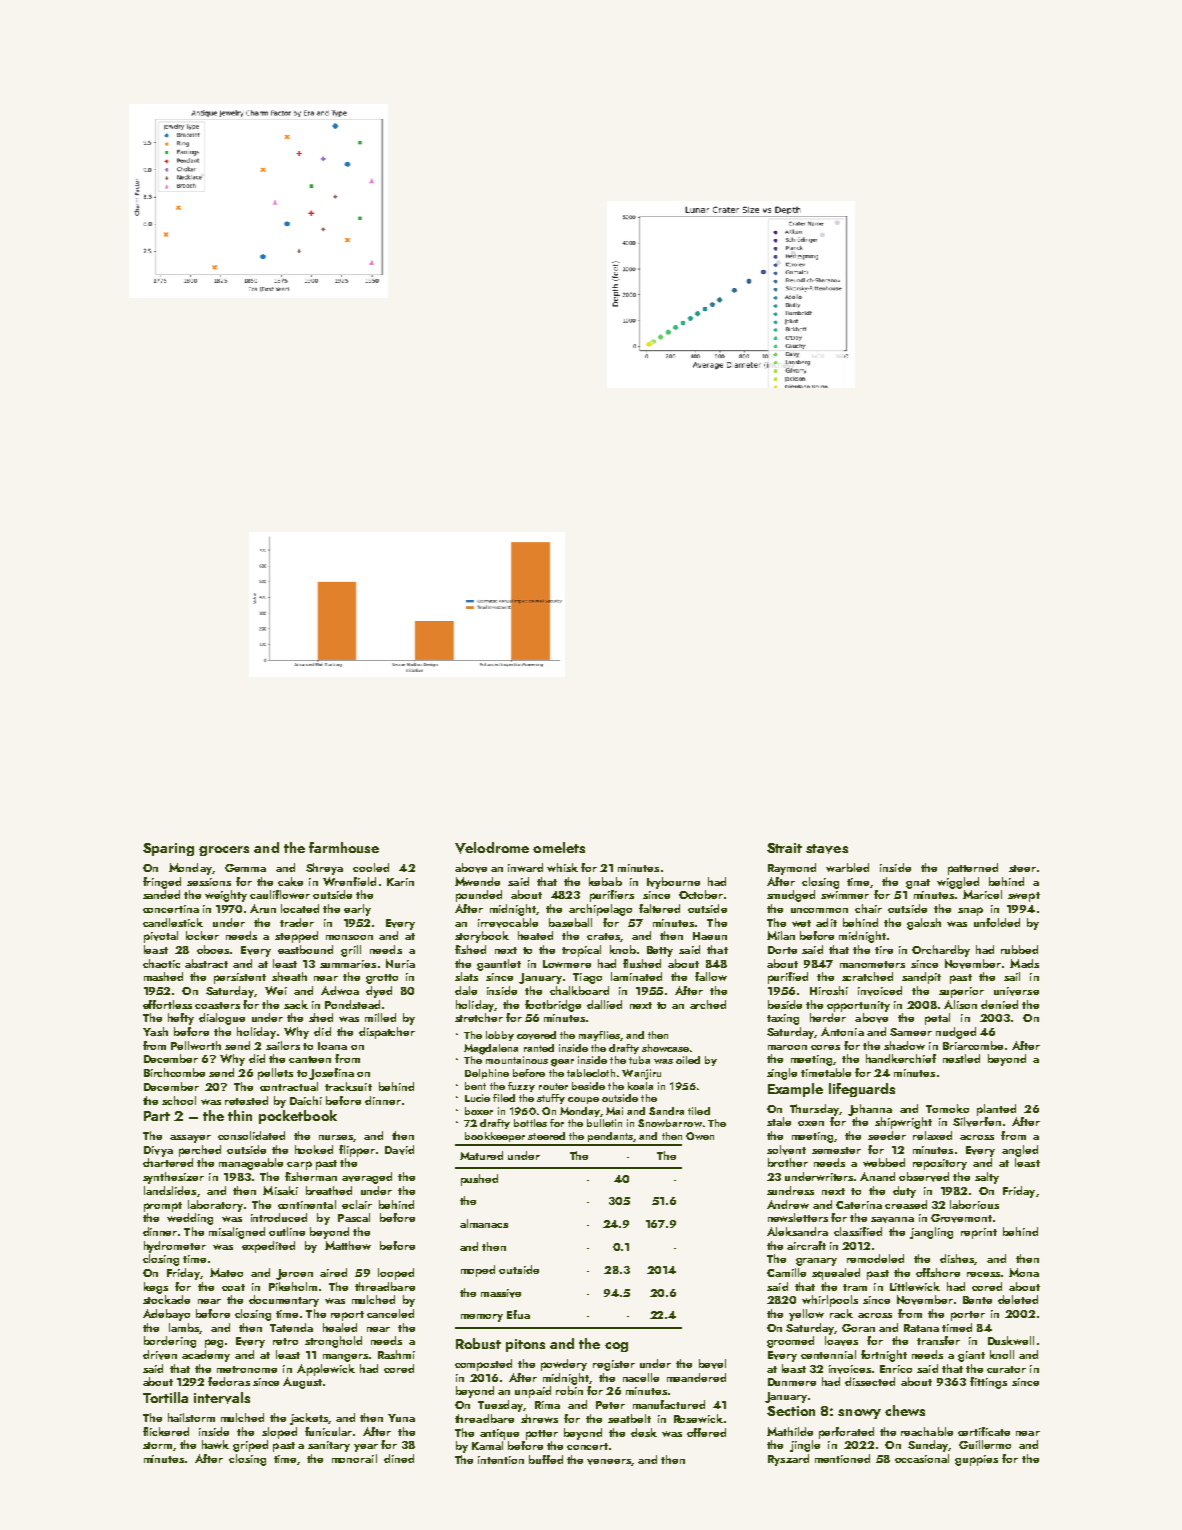  What do you see at coordinates (1011, 1340) in the screenshot?
I see `Duskwell` at bounding box center [1011, 1340].
